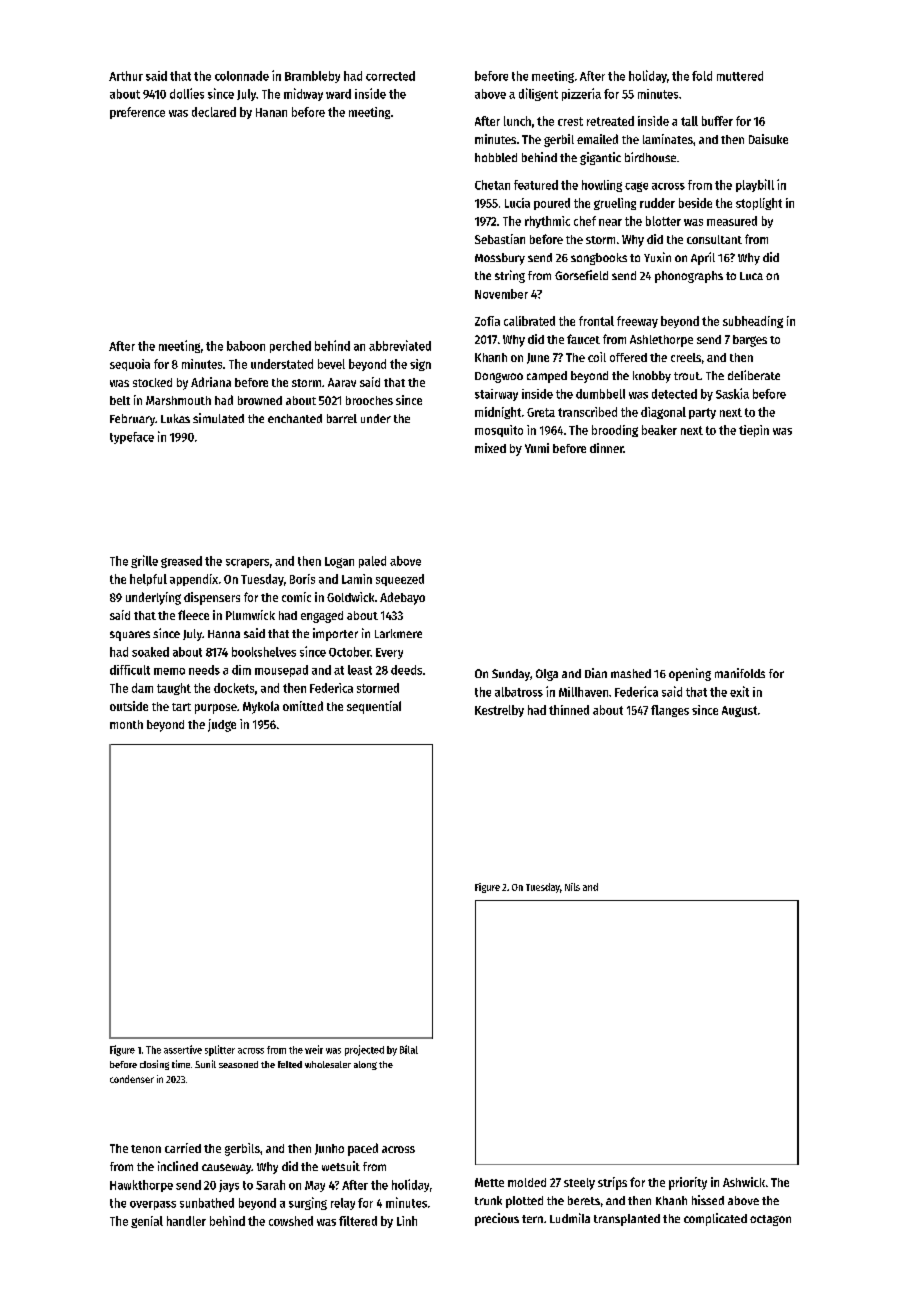 The image size is (908, 1316). Describe the element at coordinates (291, 1221) in the page. I see `cowshed` at that location.
